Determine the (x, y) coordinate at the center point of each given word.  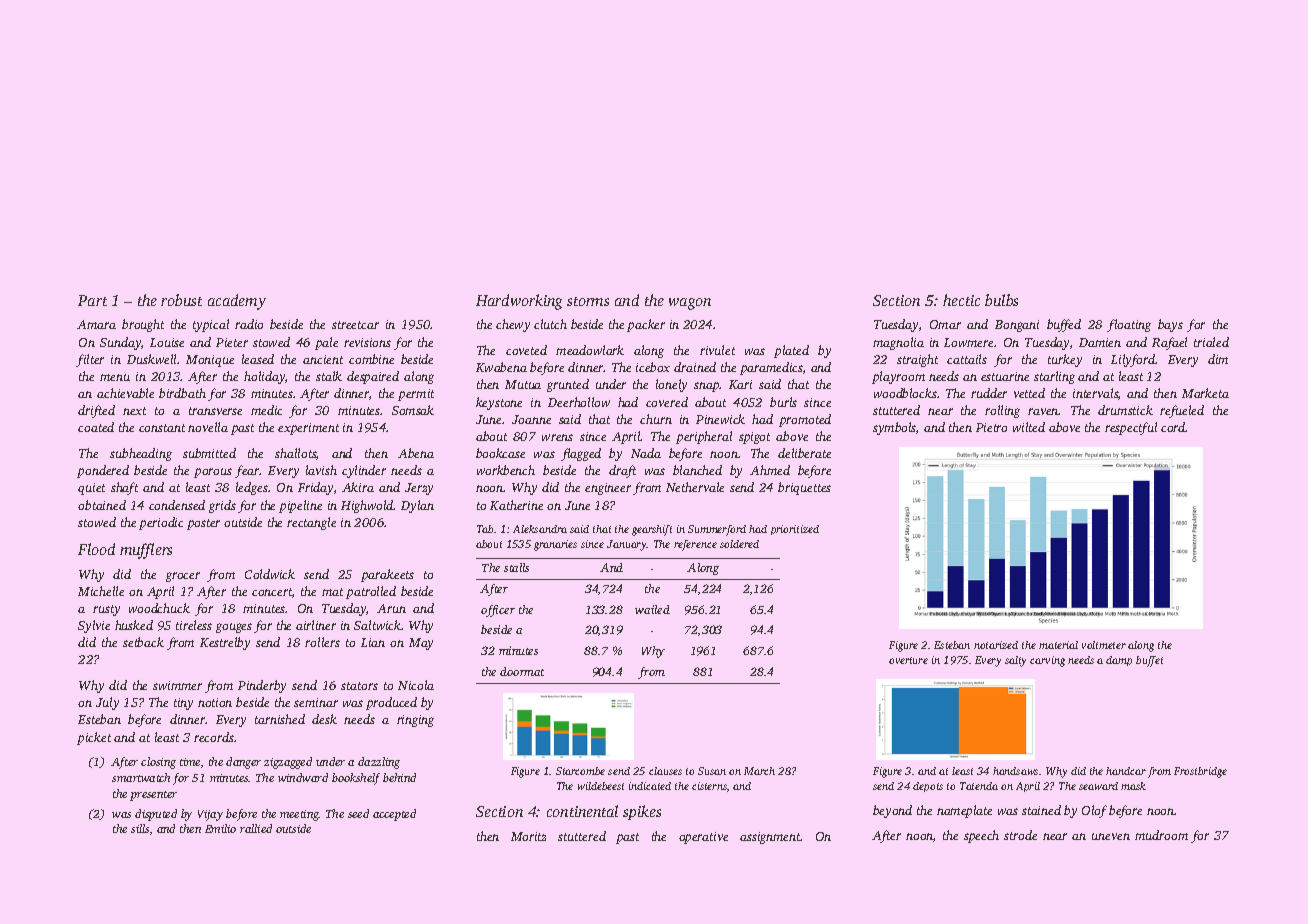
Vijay (210, 815)
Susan (712, 771)
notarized (996, 645)
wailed (652, 609)
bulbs (1001, 300)
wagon (690, 304)
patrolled (371, 592)
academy (237, 302)
